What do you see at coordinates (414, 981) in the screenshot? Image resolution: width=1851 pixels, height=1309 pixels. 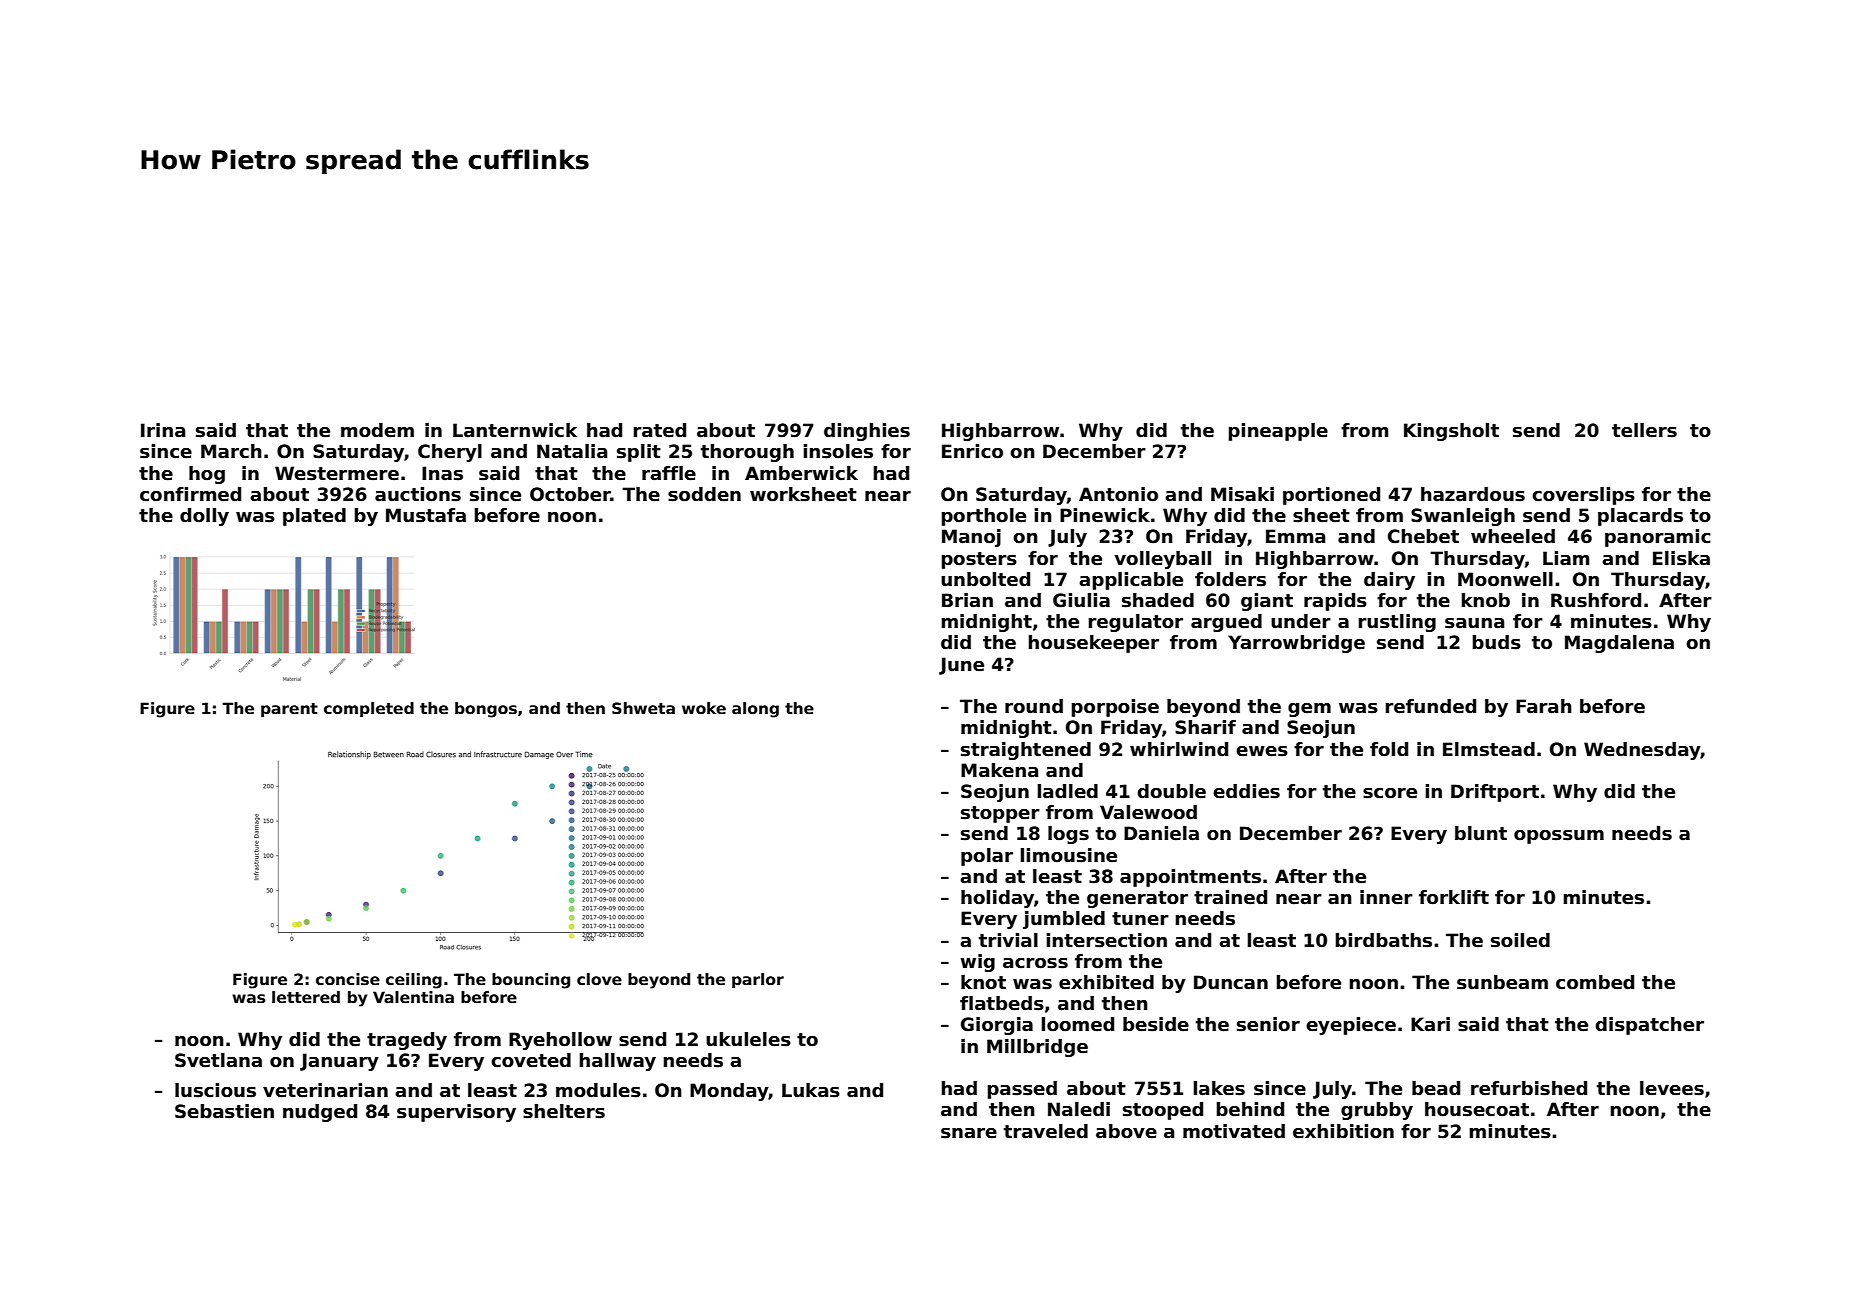 I see `ceiling` at bounding box center [414, 981].
